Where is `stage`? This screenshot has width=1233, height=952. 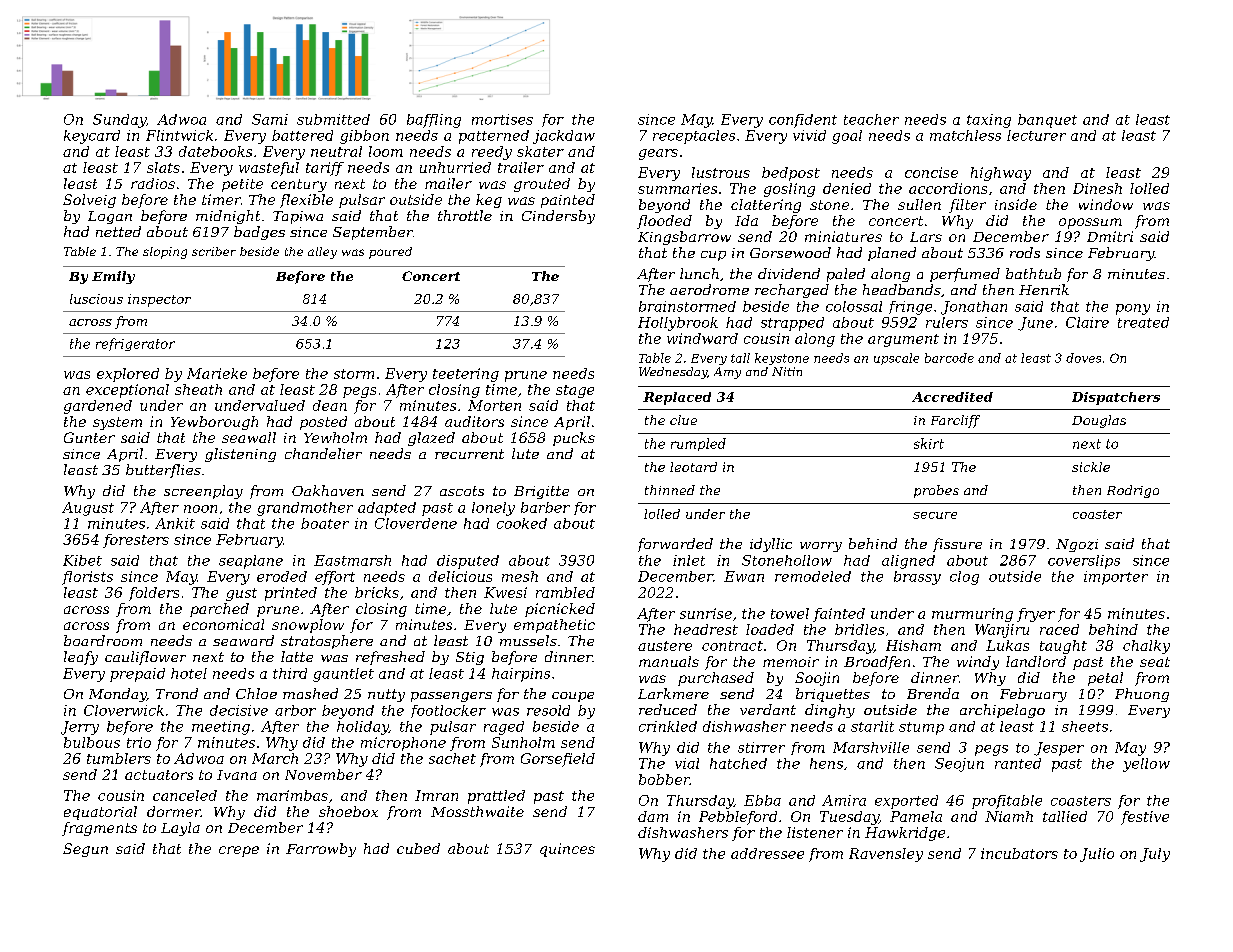
stage is located at coordinates (575, 391).
